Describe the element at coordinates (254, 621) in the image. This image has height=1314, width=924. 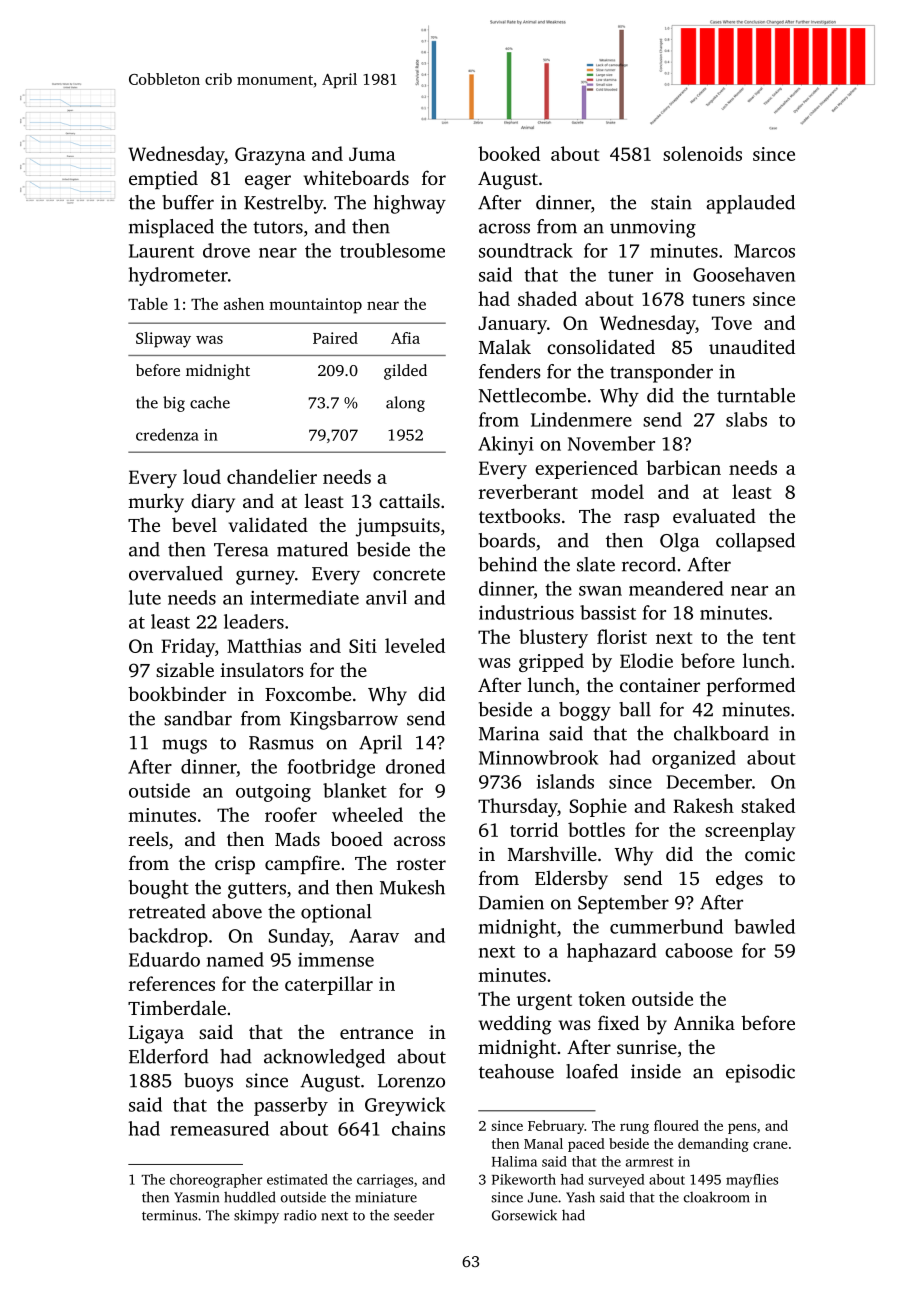
I see `leaders` at that location.
